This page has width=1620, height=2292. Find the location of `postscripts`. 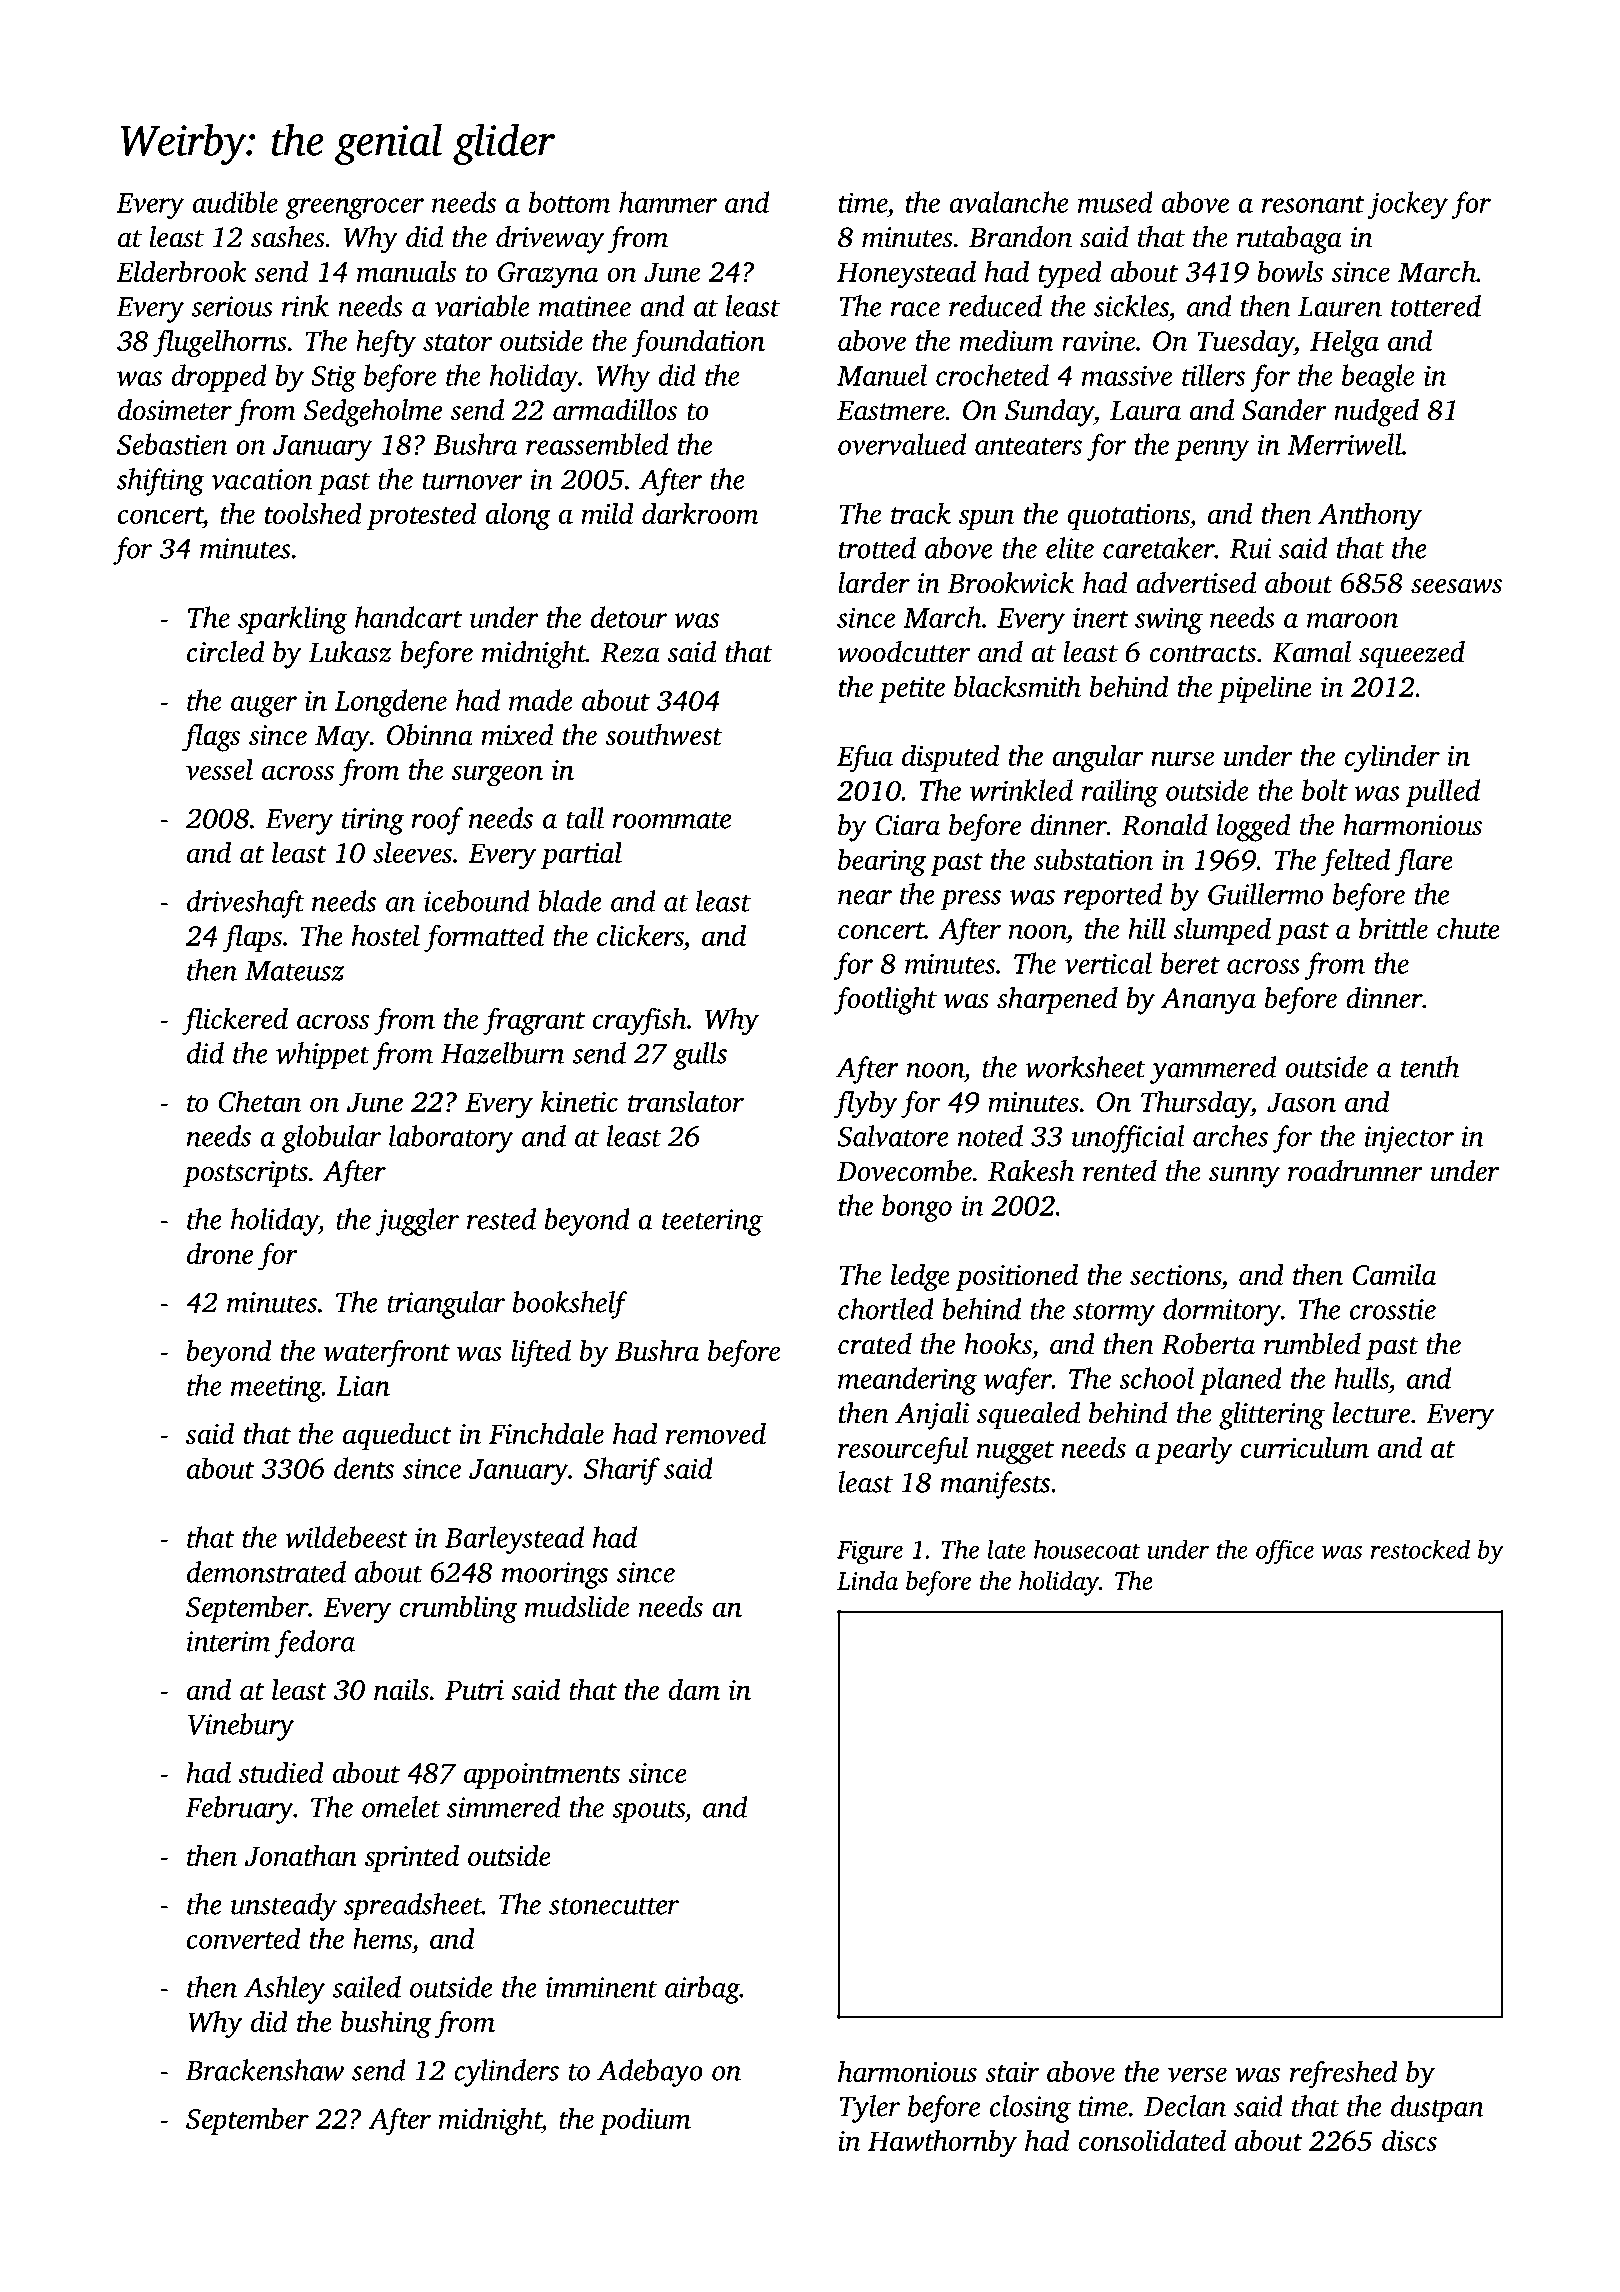

postscripts is located at coordinates (245, 1174).
